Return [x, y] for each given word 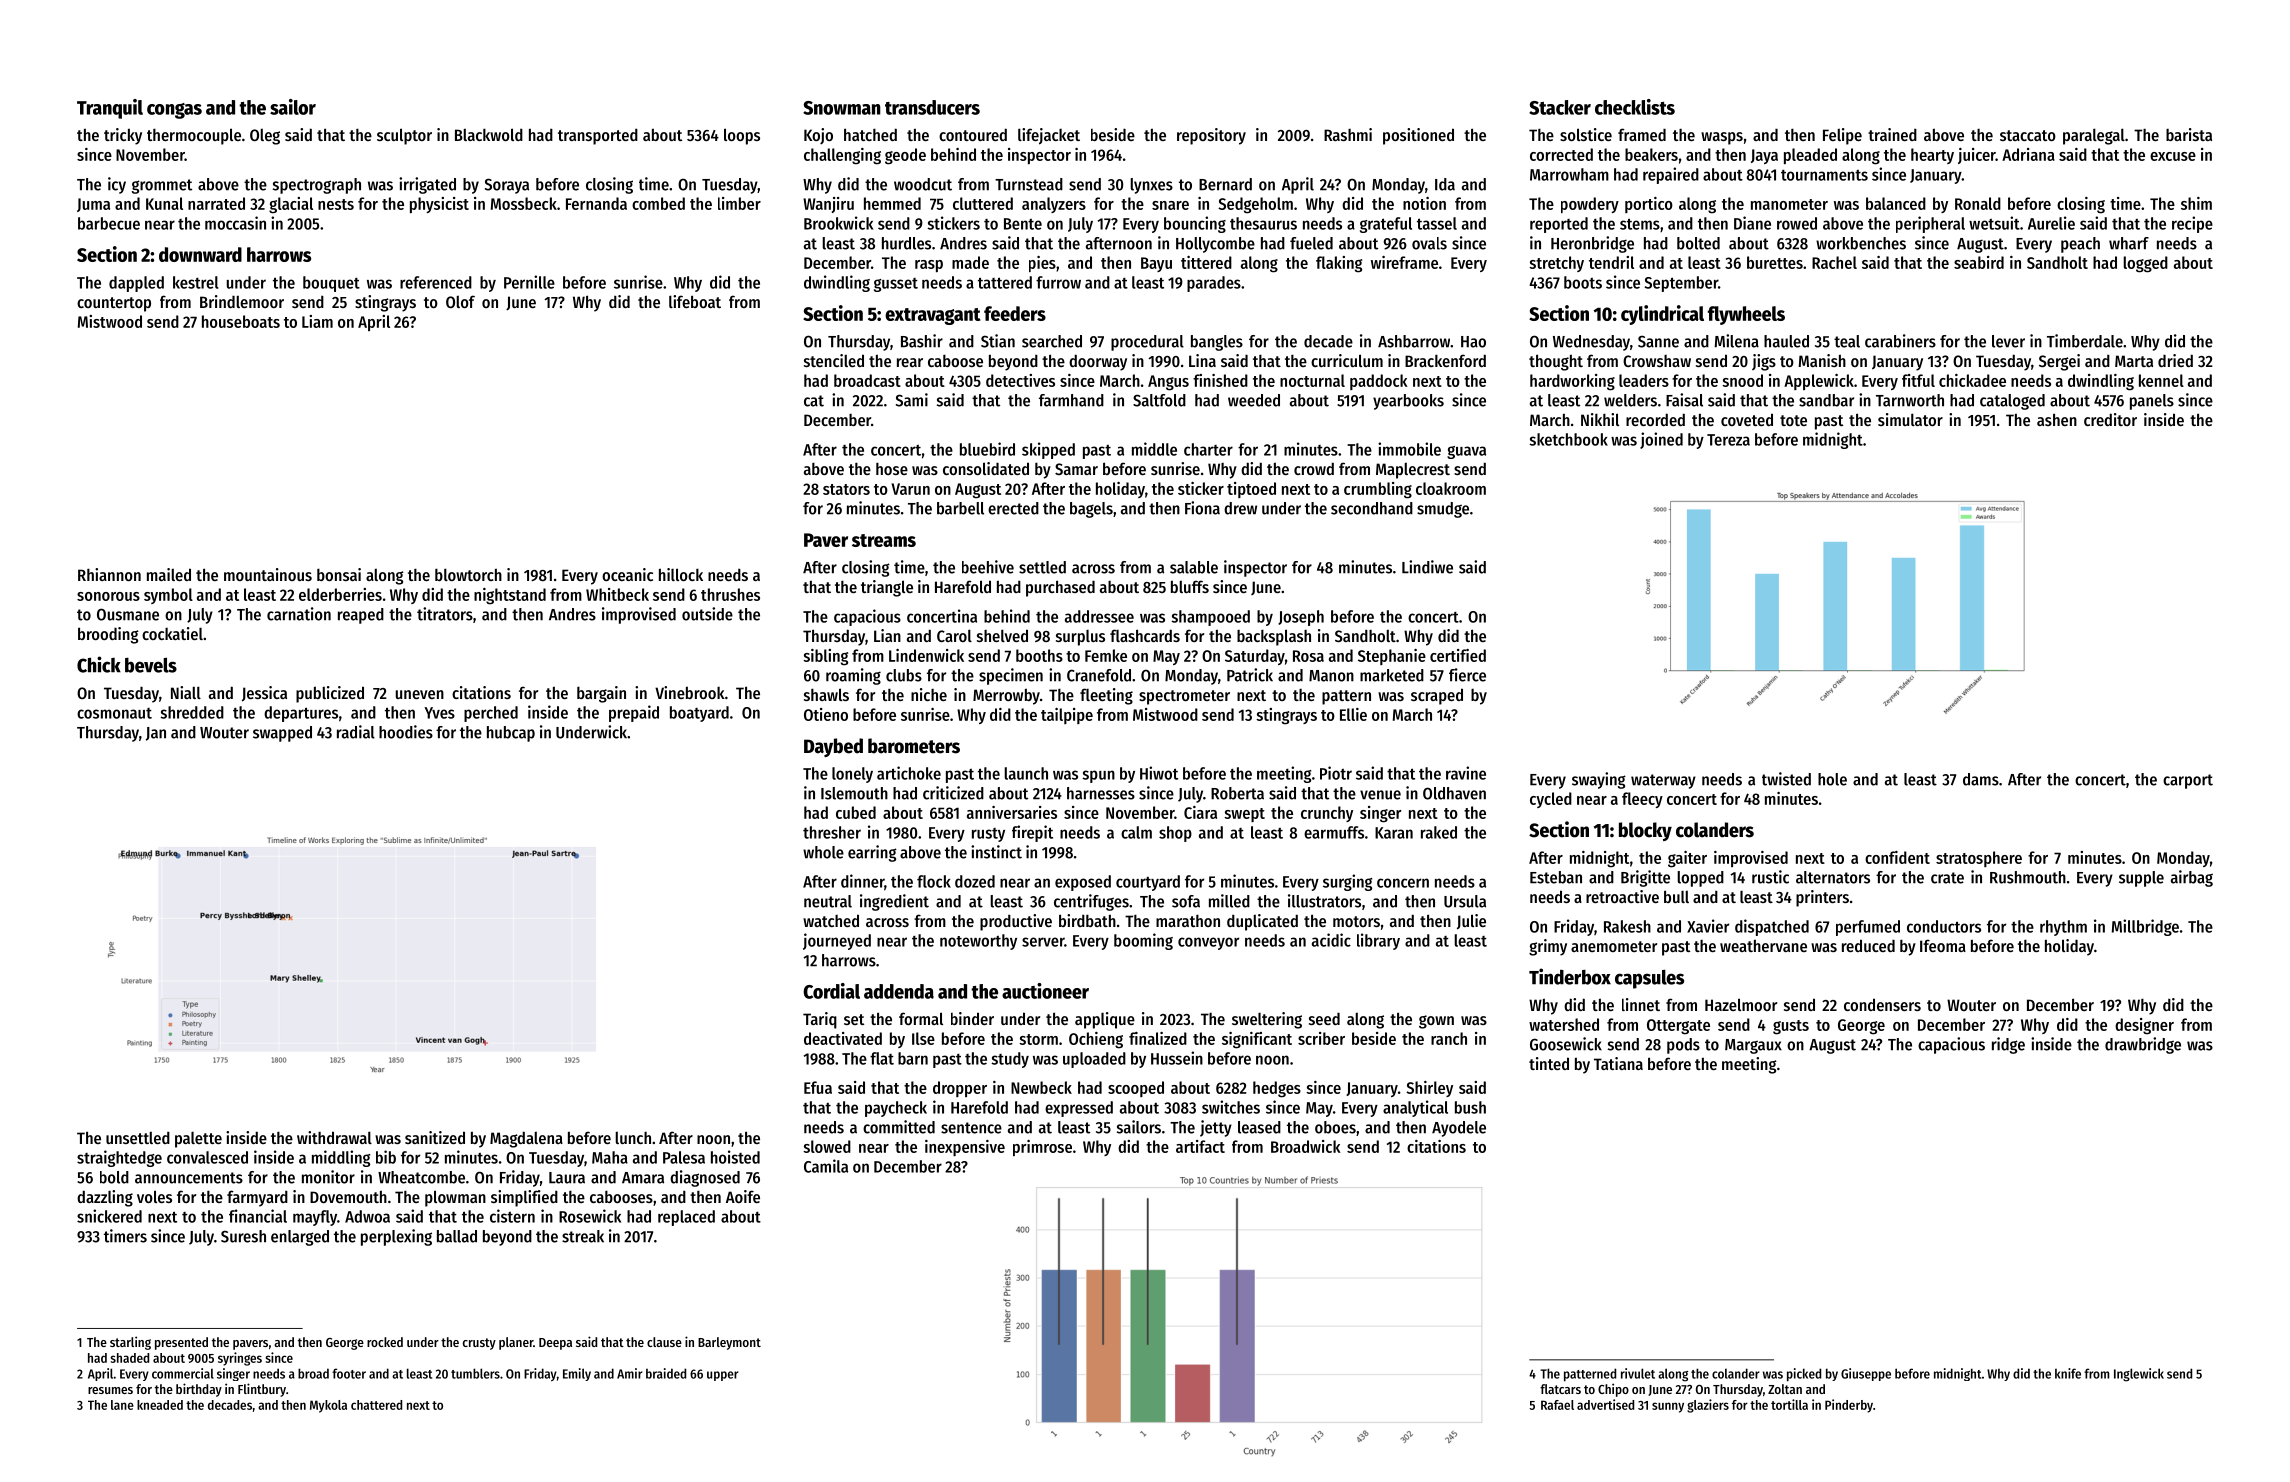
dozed [975, 881]
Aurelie [2051, 223]
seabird [1979, 262]
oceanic [627, 574]
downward [200, 254]
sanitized [435, 1137]
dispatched [1772, 927]
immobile [1409, 449]
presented [181, 1343]
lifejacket [1049, 136]
